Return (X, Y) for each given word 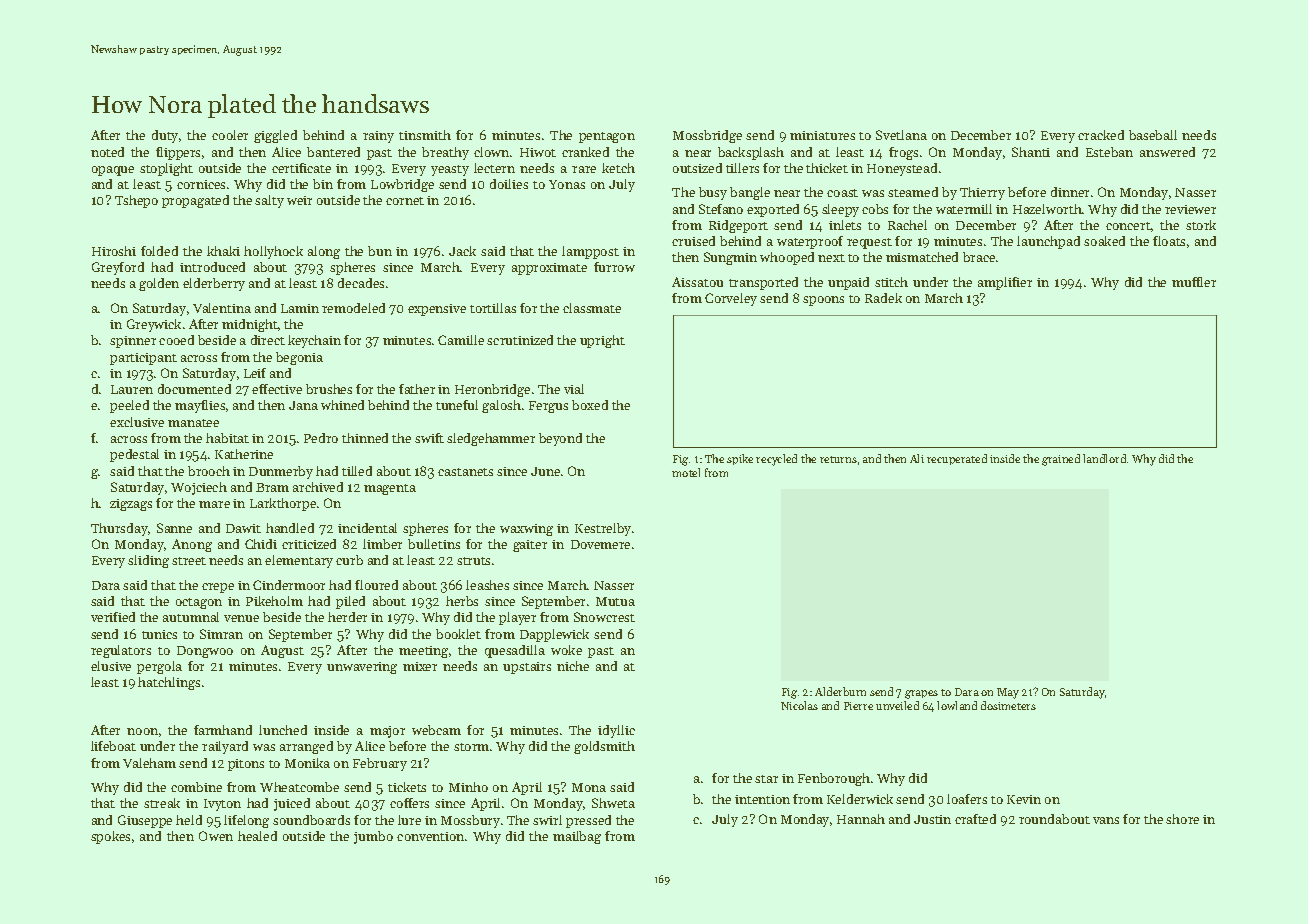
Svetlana (901, 135)
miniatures (822, 135)
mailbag (577, 837)
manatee (193, 423)
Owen (216, 836)
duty (165, 136)
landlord (1104, 458)
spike (740, 459)
